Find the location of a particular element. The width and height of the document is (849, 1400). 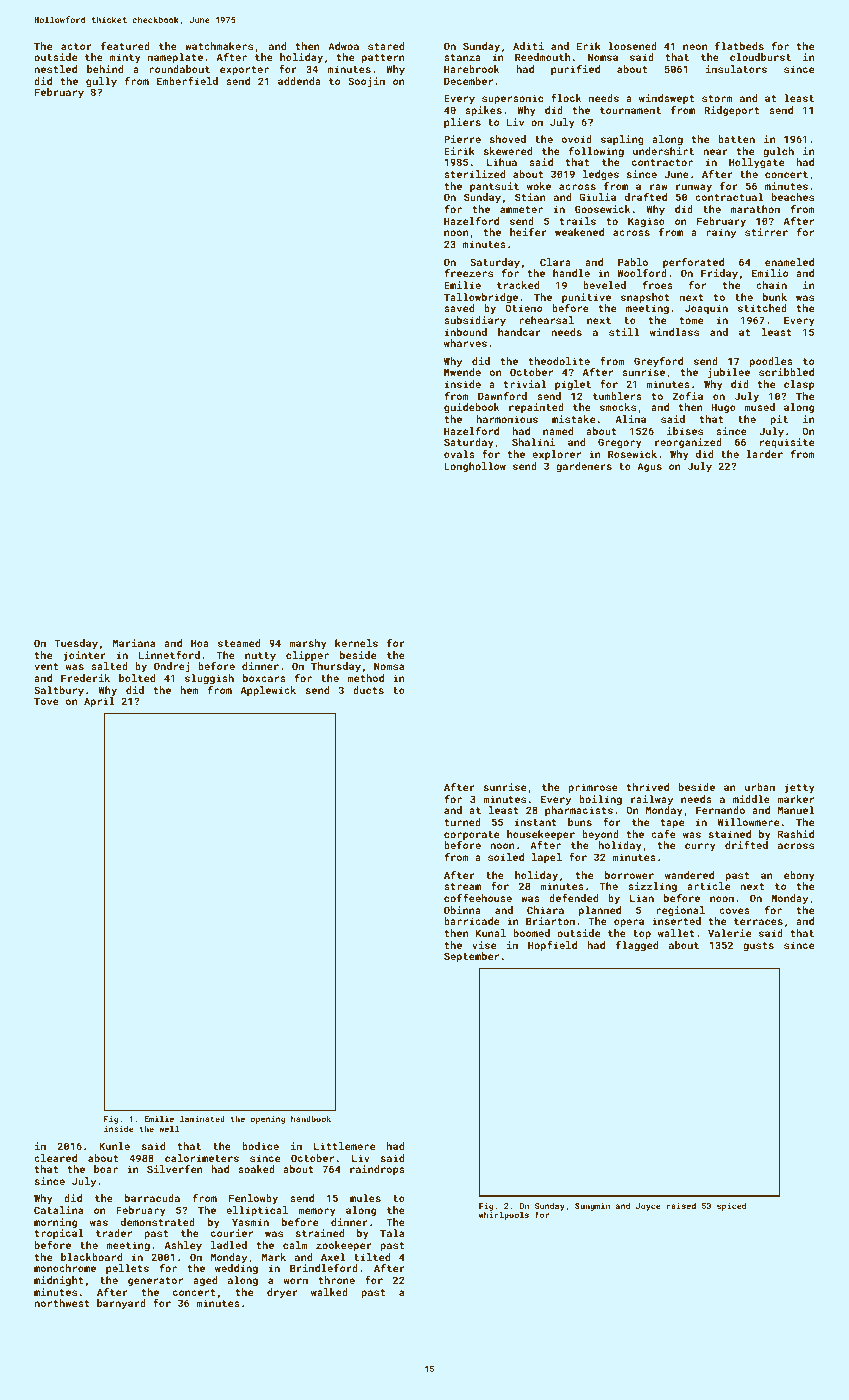

Ondrej is located at coordinates (172, 667).
